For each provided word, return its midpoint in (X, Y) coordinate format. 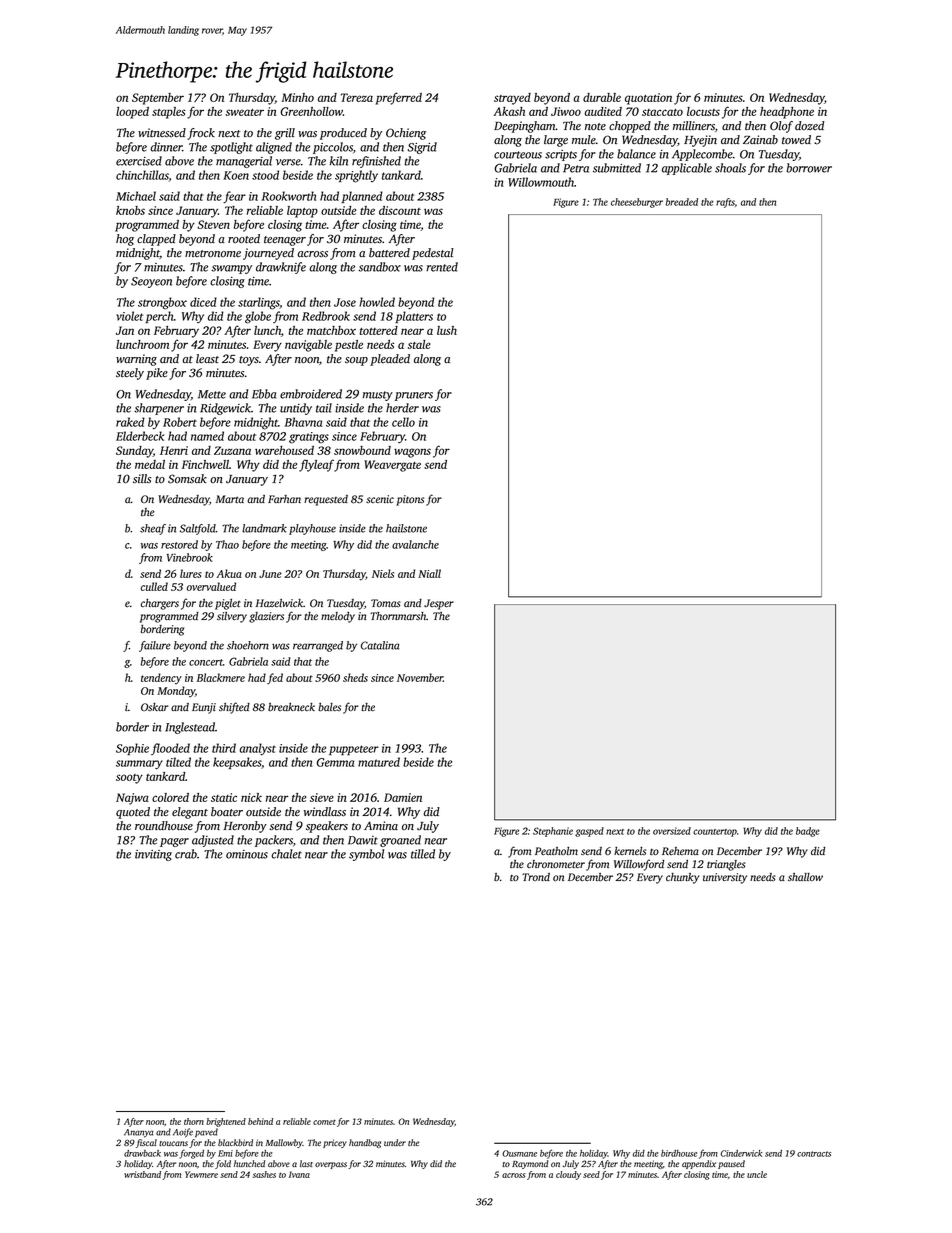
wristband (142, 1174)
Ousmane (519, 1153)
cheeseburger (637, 203)
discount (400, 210)
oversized (672, 831)
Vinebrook (190, 557)
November (420, 677)
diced (203, 302)
